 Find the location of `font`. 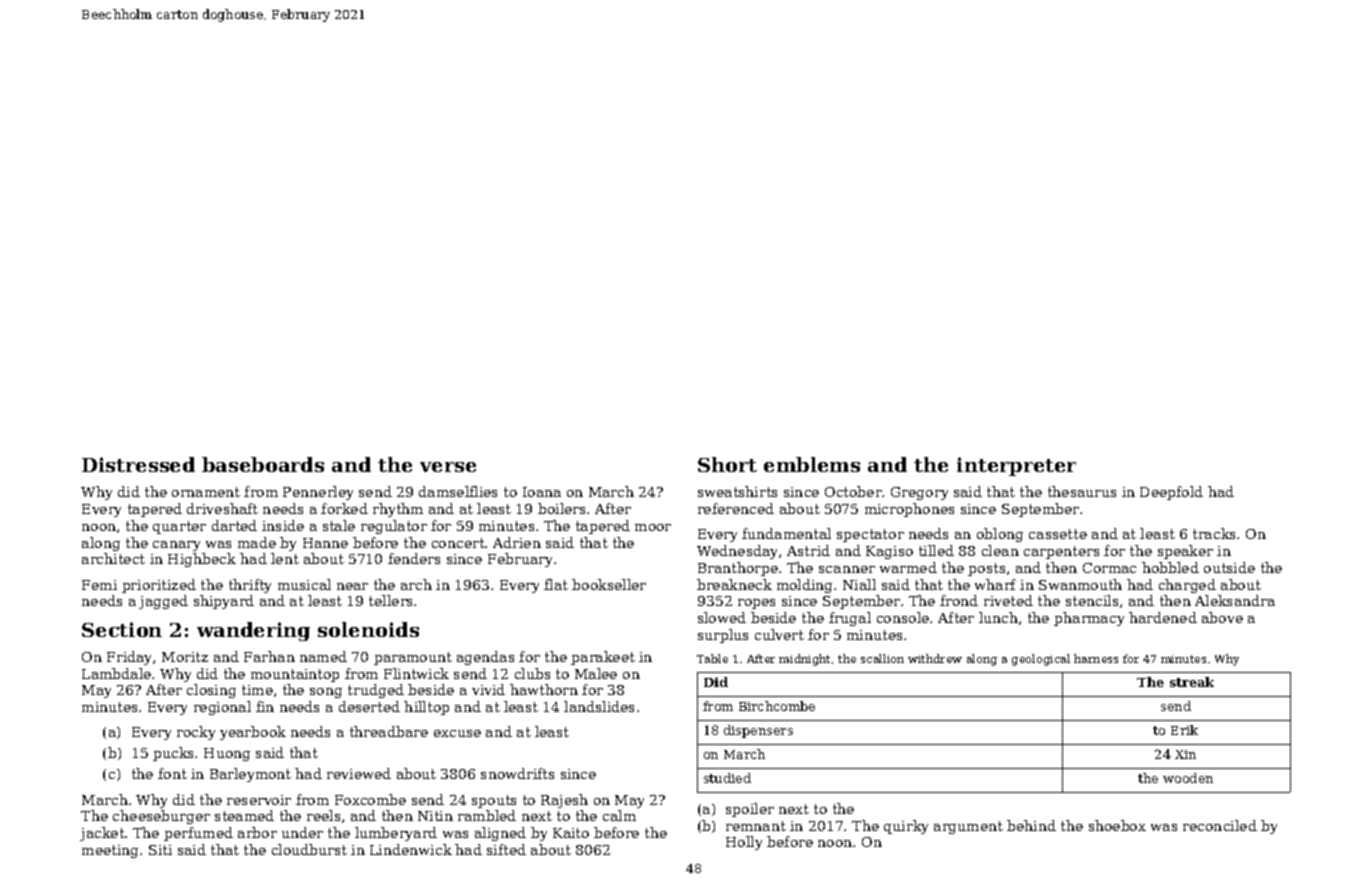

font is located at coordinates (172, 773).
